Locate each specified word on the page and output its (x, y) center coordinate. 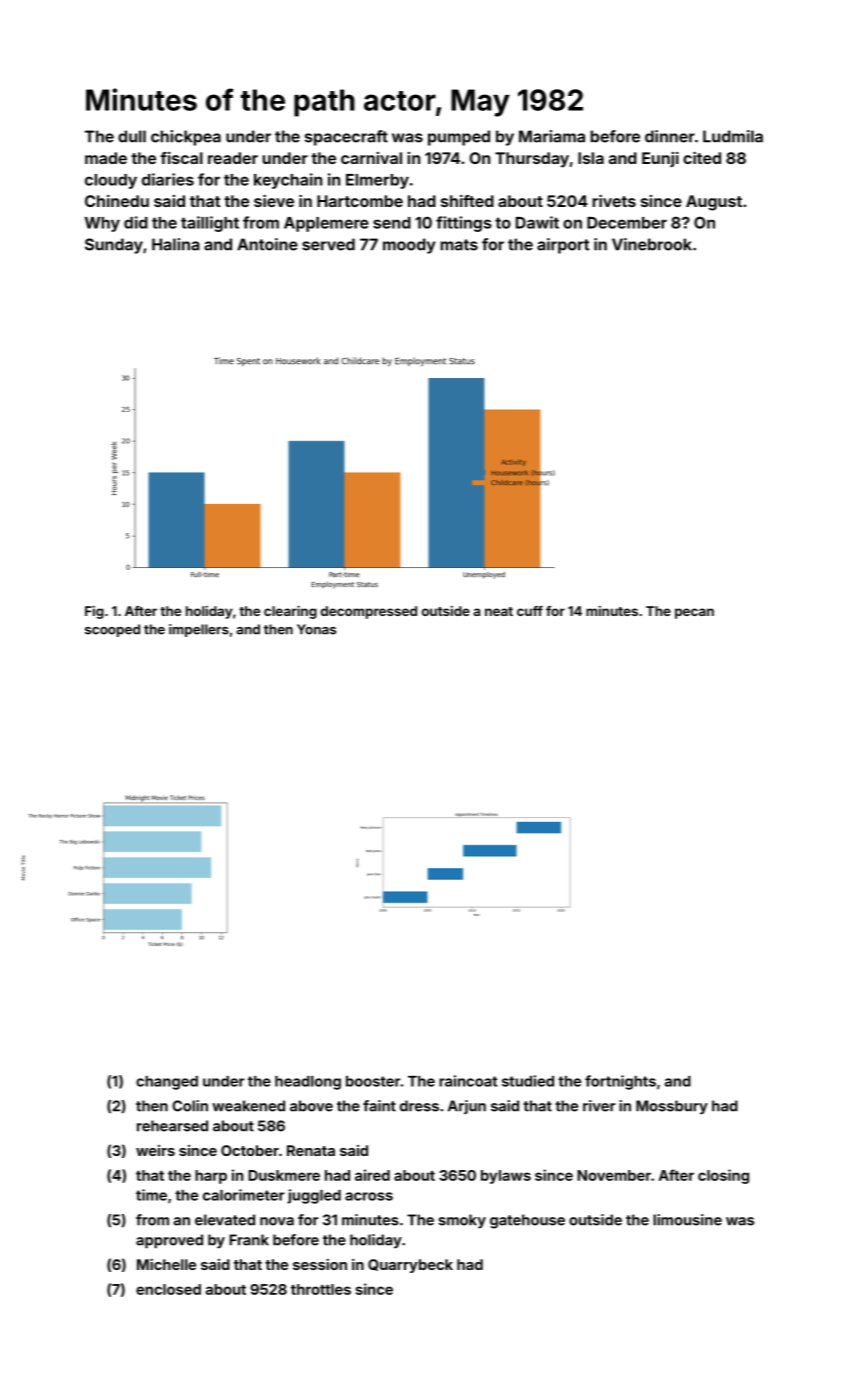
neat (499, 611)
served (328, 244)
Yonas (316, 629)
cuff (530, 611)
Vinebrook (652, 244)
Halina (176, 244)
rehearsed (172, 1126)
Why (102, 224)
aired (372, 1175)
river (599, 1106)
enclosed (168, 1289)
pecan (694, 613)
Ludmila (733, 136)
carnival (371, 158)
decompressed (369, 612)
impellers (199, 630)
